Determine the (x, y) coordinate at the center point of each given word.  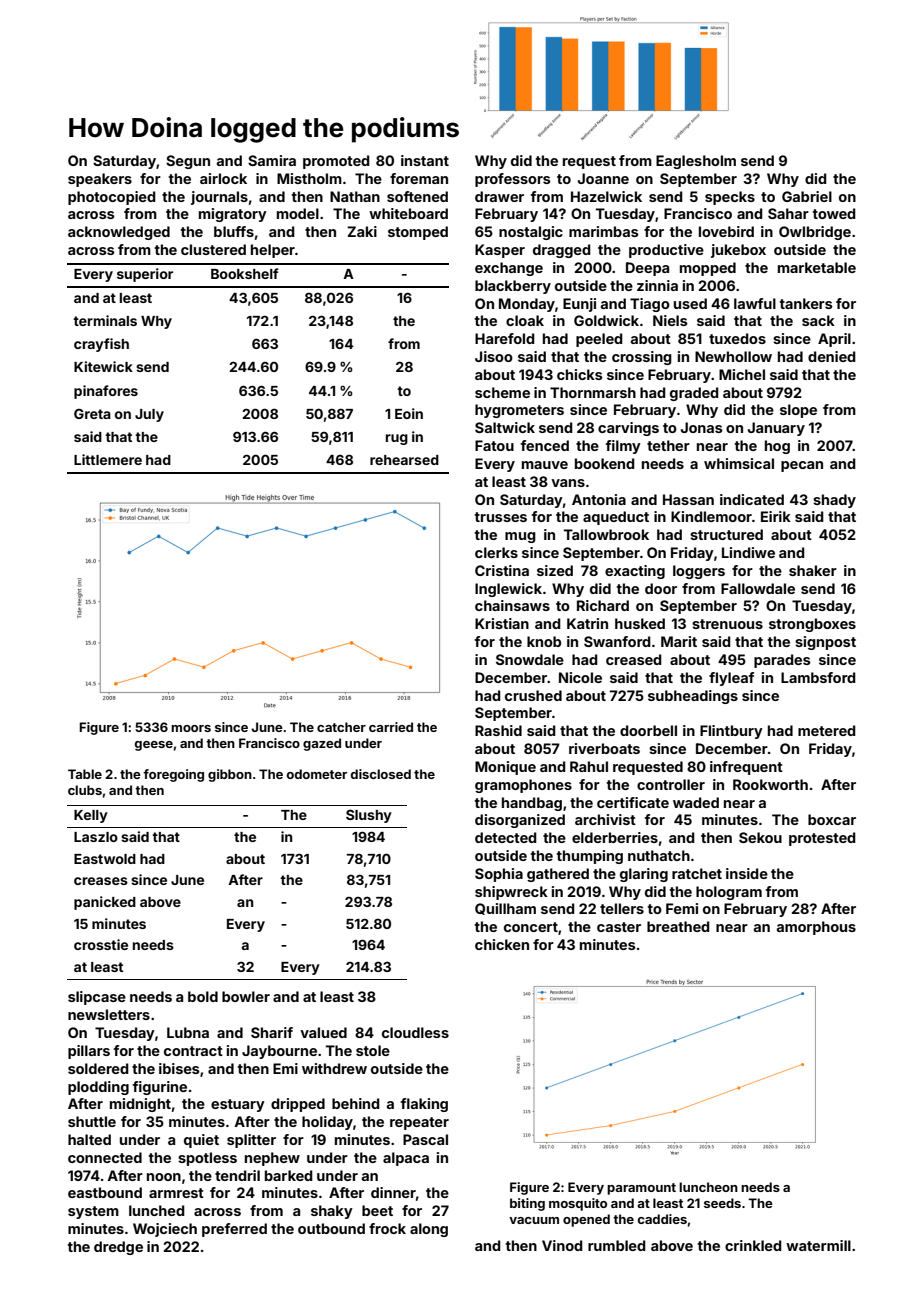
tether (668, 445)
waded (696, 802)
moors (191, 728)
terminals (105, 320)
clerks (496, 552)
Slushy (369, 816)
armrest (176, 1193)
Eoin (409, 413)
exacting (635, 572)
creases (101, 881)
